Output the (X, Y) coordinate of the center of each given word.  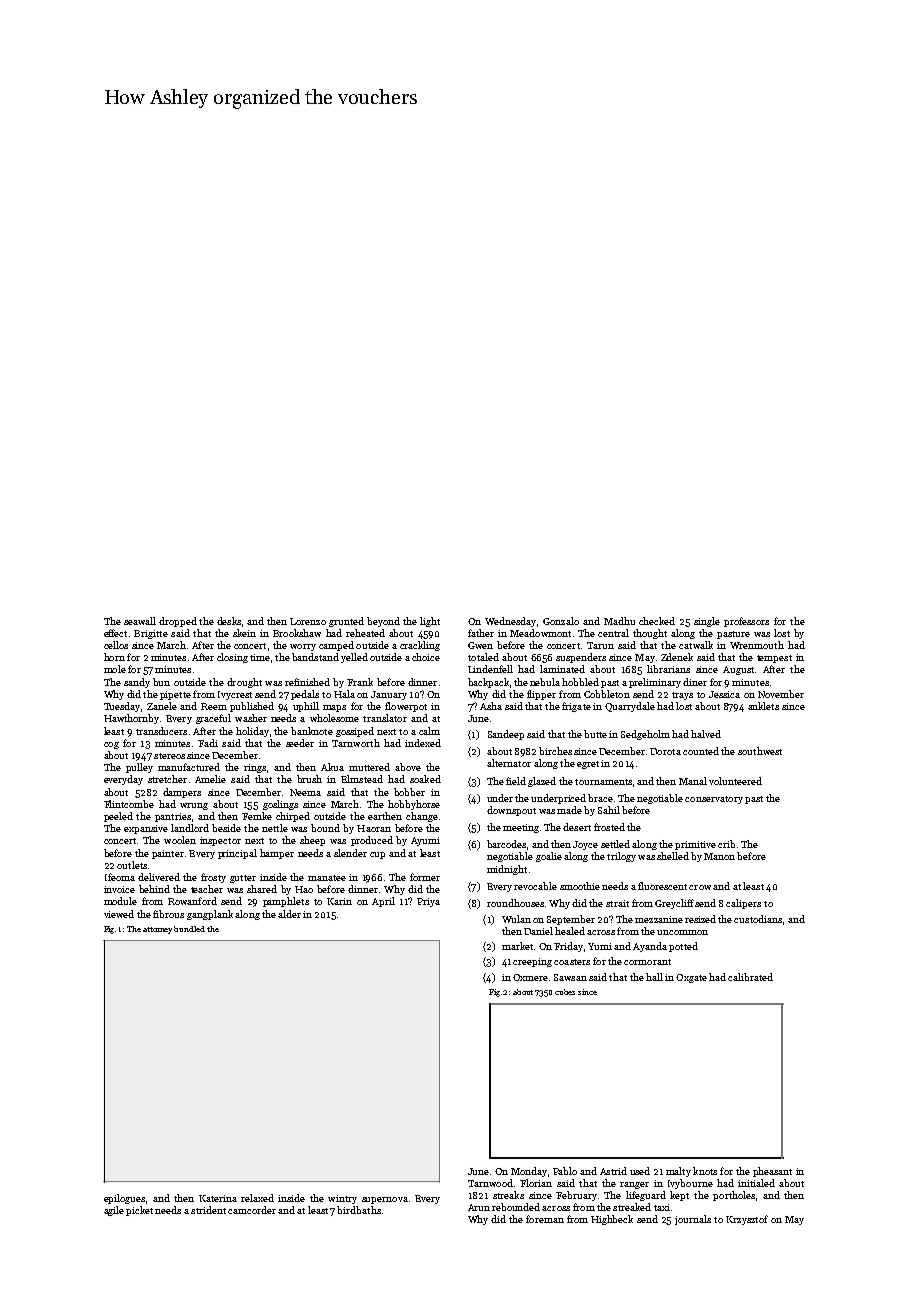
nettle (275, 828)
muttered (369, 767)
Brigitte (151, 634)
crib (726, 844)
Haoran (374, 828)
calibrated (750, 977)
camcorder (252, 1210)
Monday (529, 1172)
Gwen (480, 645)
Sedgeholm (645, 735)
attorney (157, 930)
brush (309, 779)
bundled (189, 929)
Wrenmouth (757, 645)
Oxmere (530, 977)
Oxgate (691, 978)
